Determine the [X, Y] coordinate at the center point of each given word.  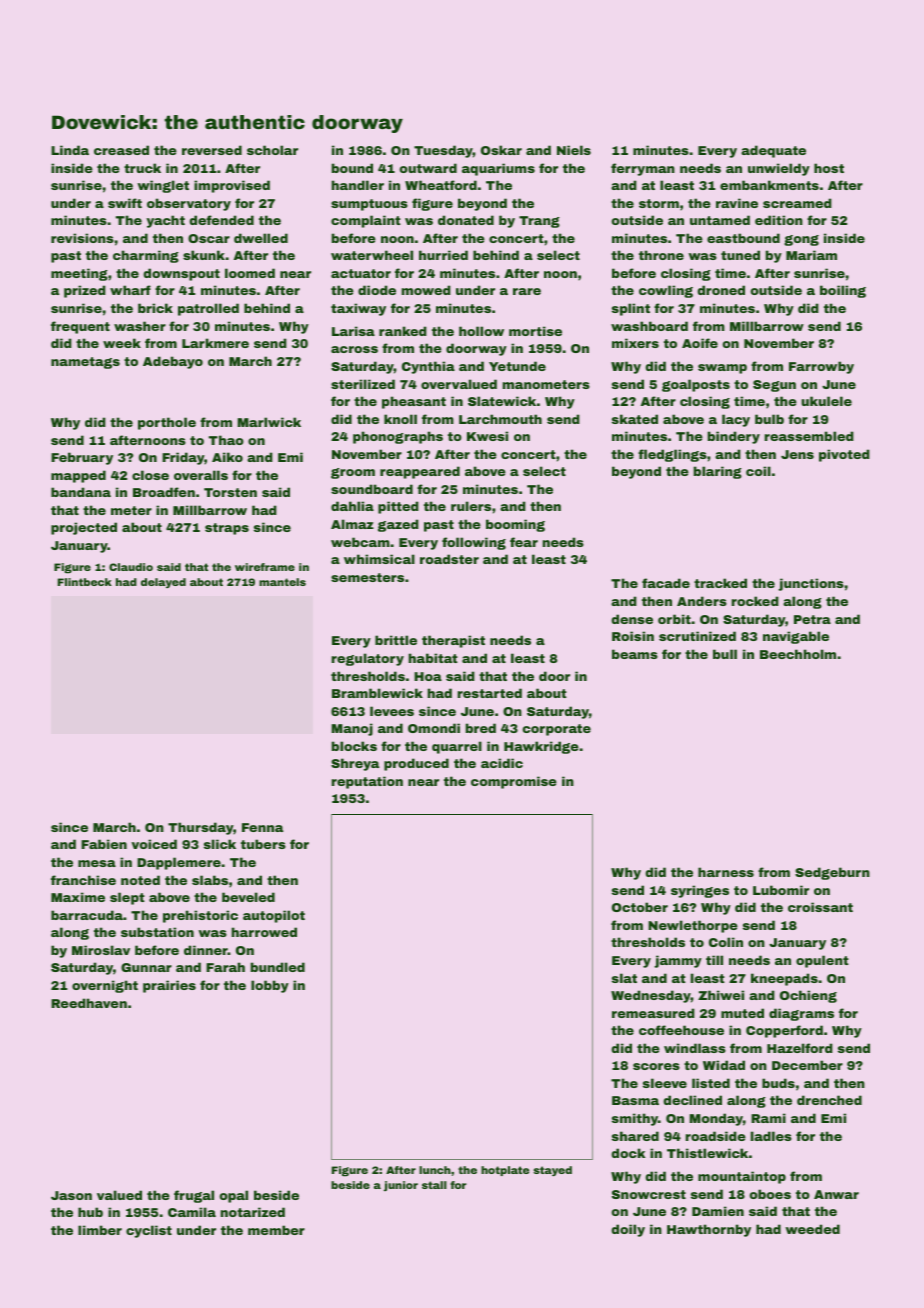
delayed [163, 583]
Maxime [78, 897]
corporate [557, 730]
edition [779, 220]
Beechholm [798, 654]
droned [721, 290]
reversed [212, 150]
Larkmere [215, 343]
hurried [443, 255]
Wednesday [651, 996]
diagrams [801, 1014]
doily [628, 1230]
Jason [71, 1195]
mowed [426, 290]
